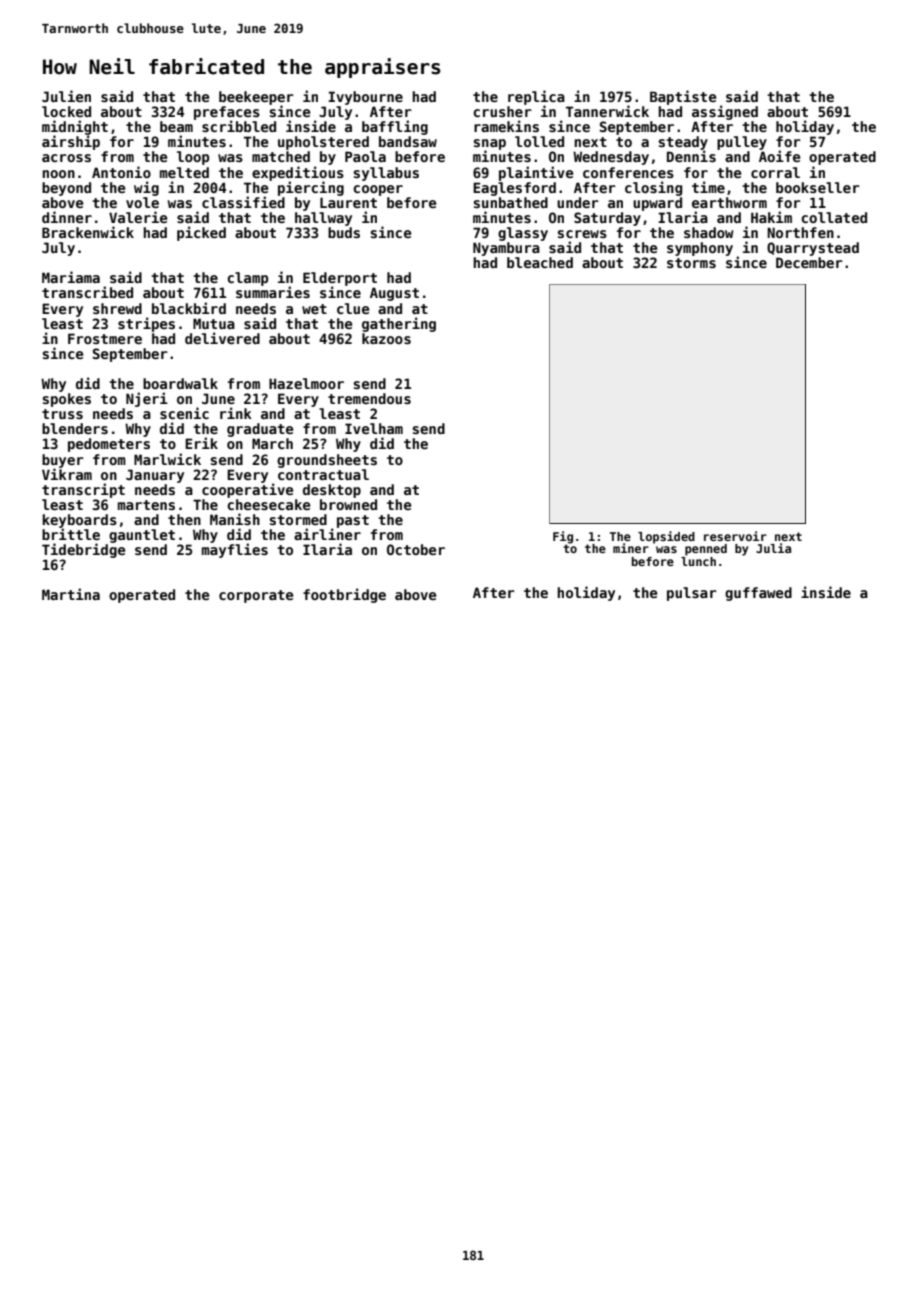 This screenshot has width=924, height=1308. Describe the element at coordinates (725, 112) in the screenshot. I see `assigned` at that location.
